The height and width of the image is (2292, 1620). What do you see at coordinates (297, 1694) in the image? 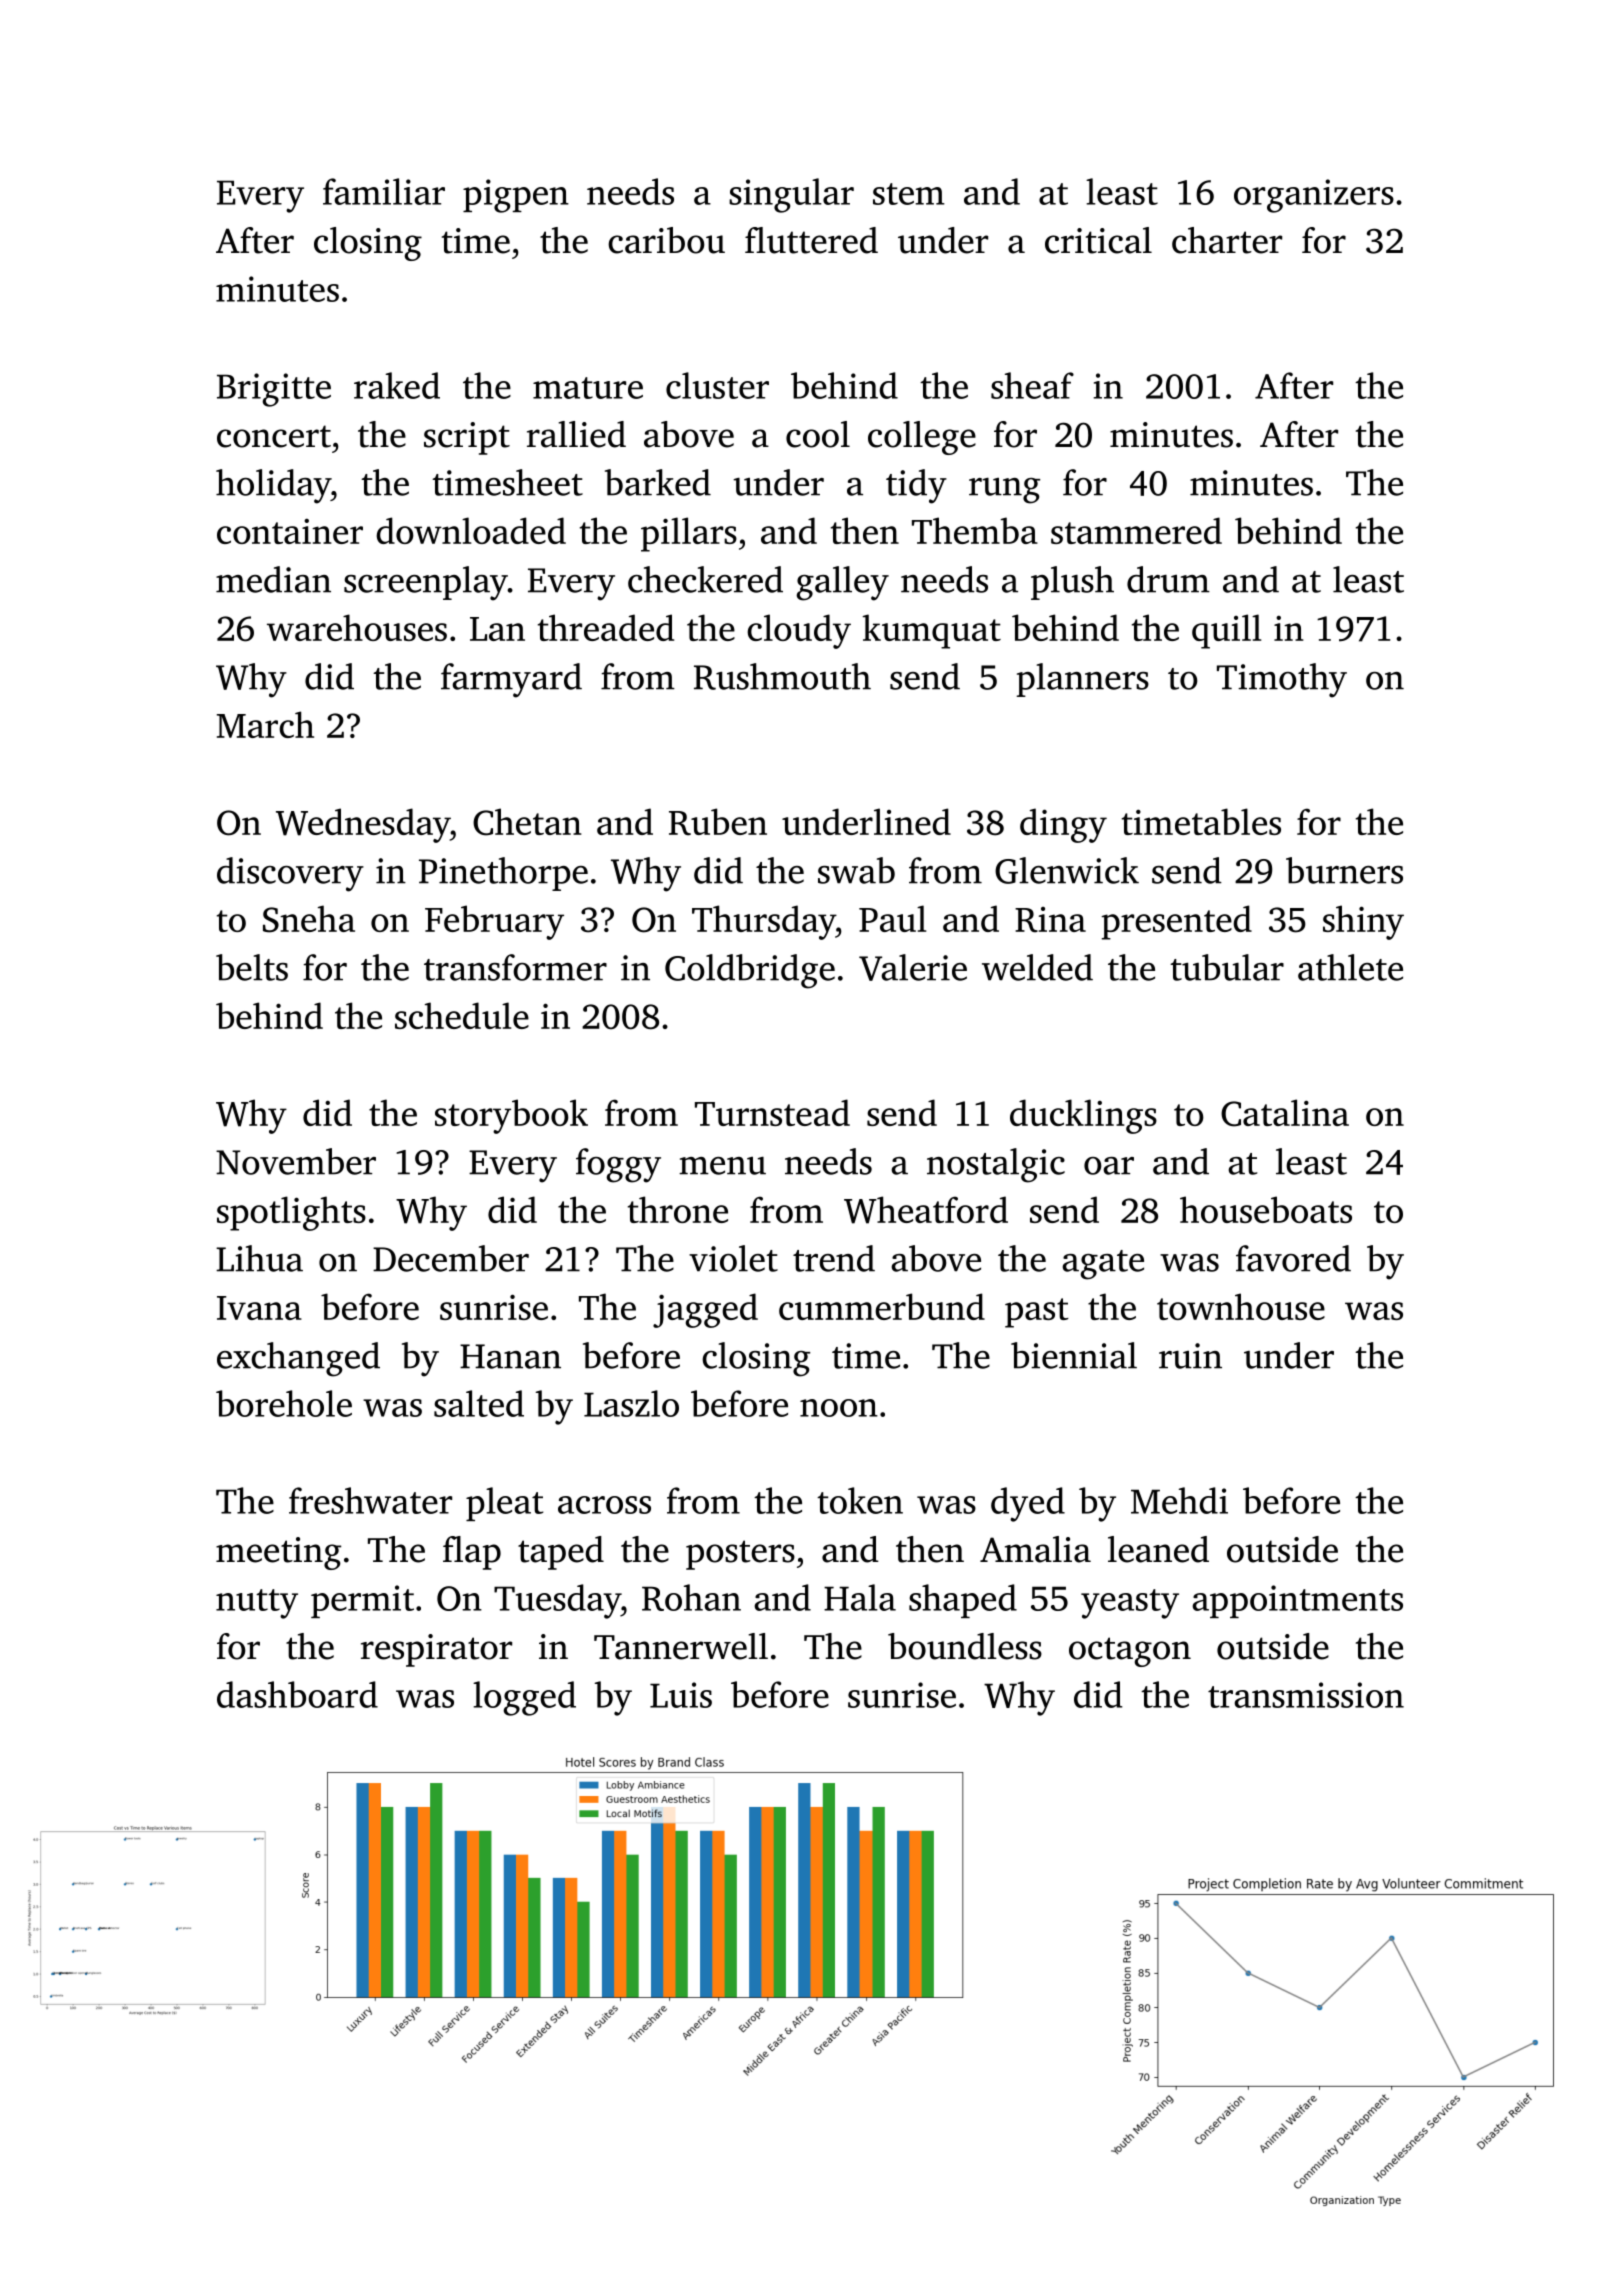
I see `dashboard` at bounding box center [297, 1694].
